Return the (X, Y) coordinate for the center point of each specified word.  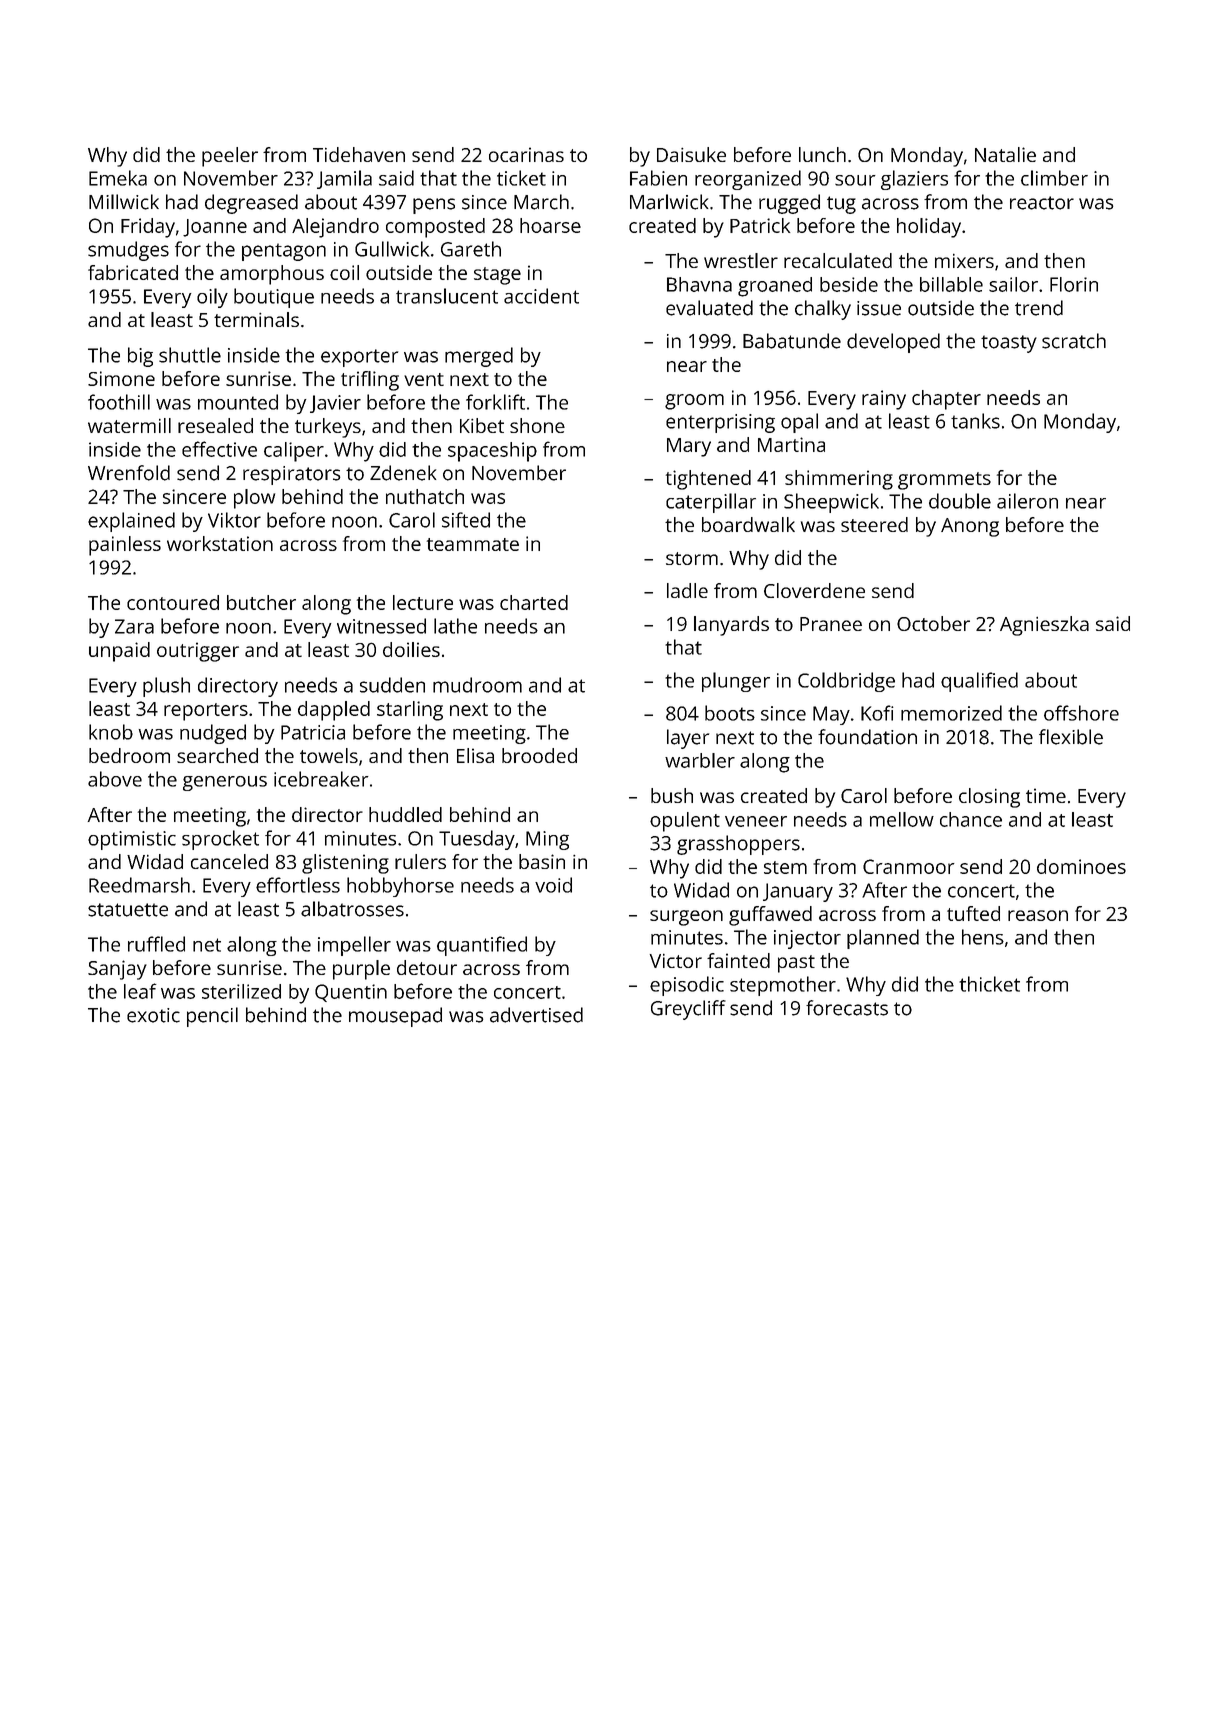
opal (799, 423)
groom (694, 402)
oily (212, 298)
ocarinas (526, 154)
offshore (1081, 713)
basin (542, 861)
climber (1054, 178)
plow (254, 499)
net (207, 945)
